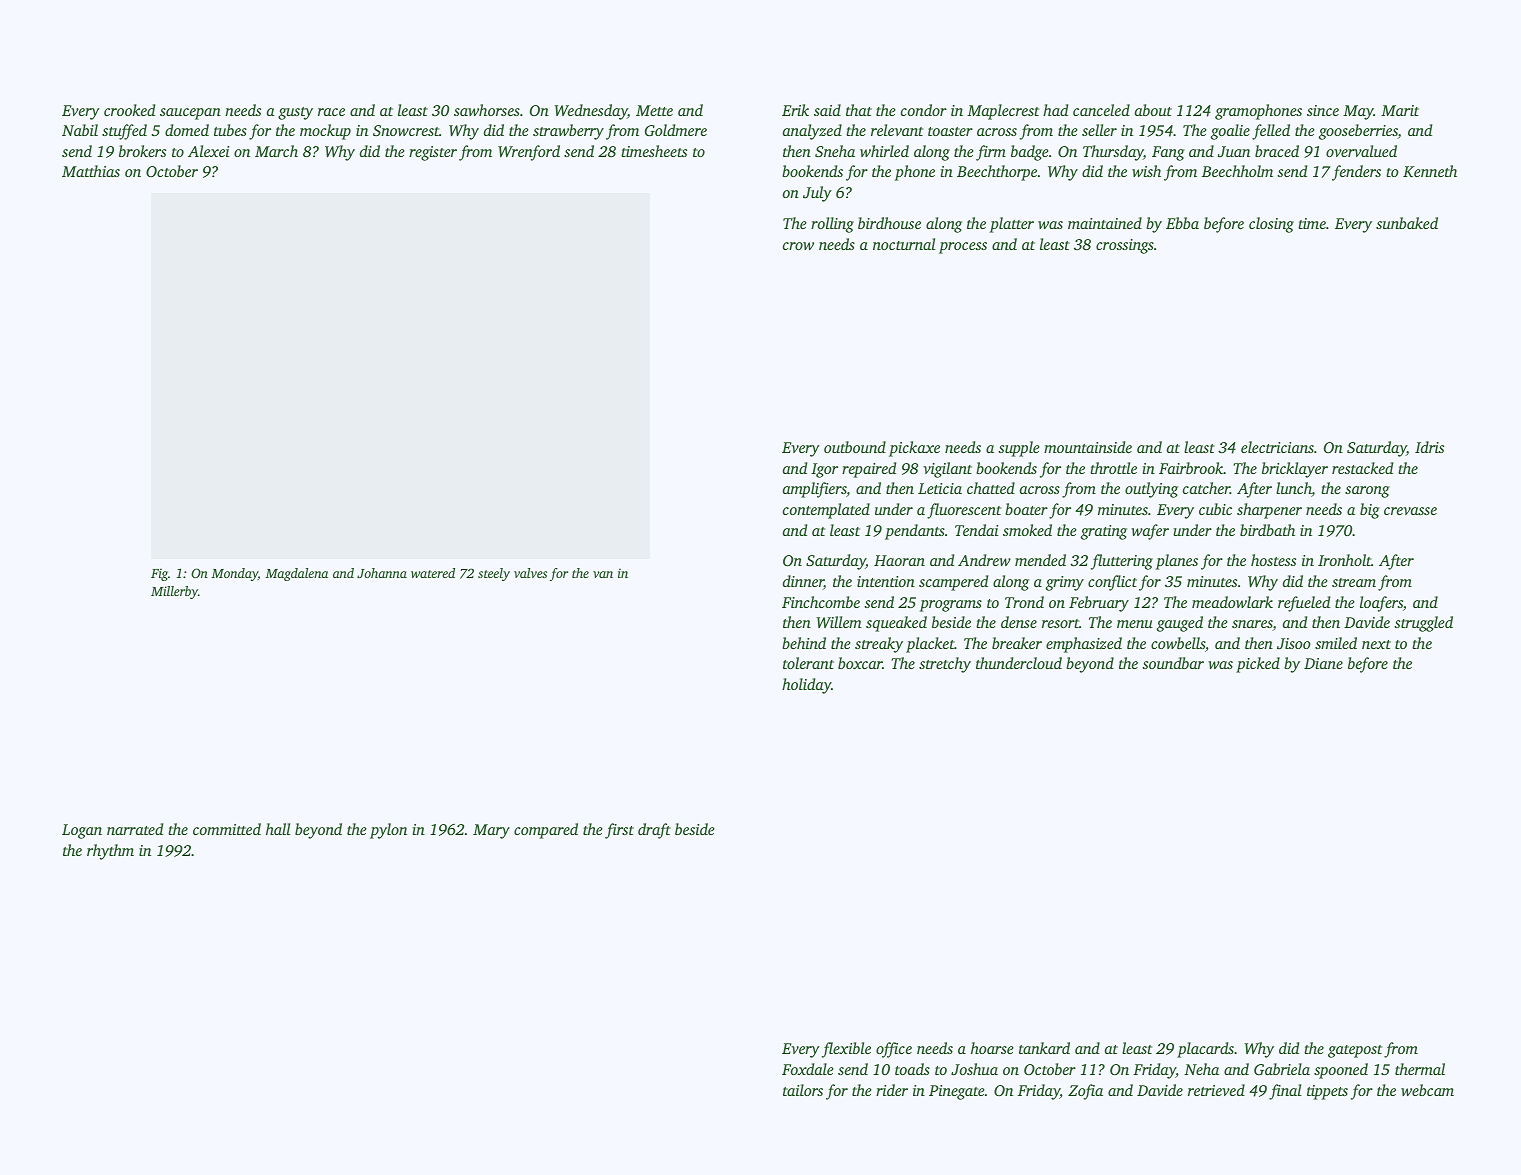  I want to click on webcam, so click(1427, 1090).
